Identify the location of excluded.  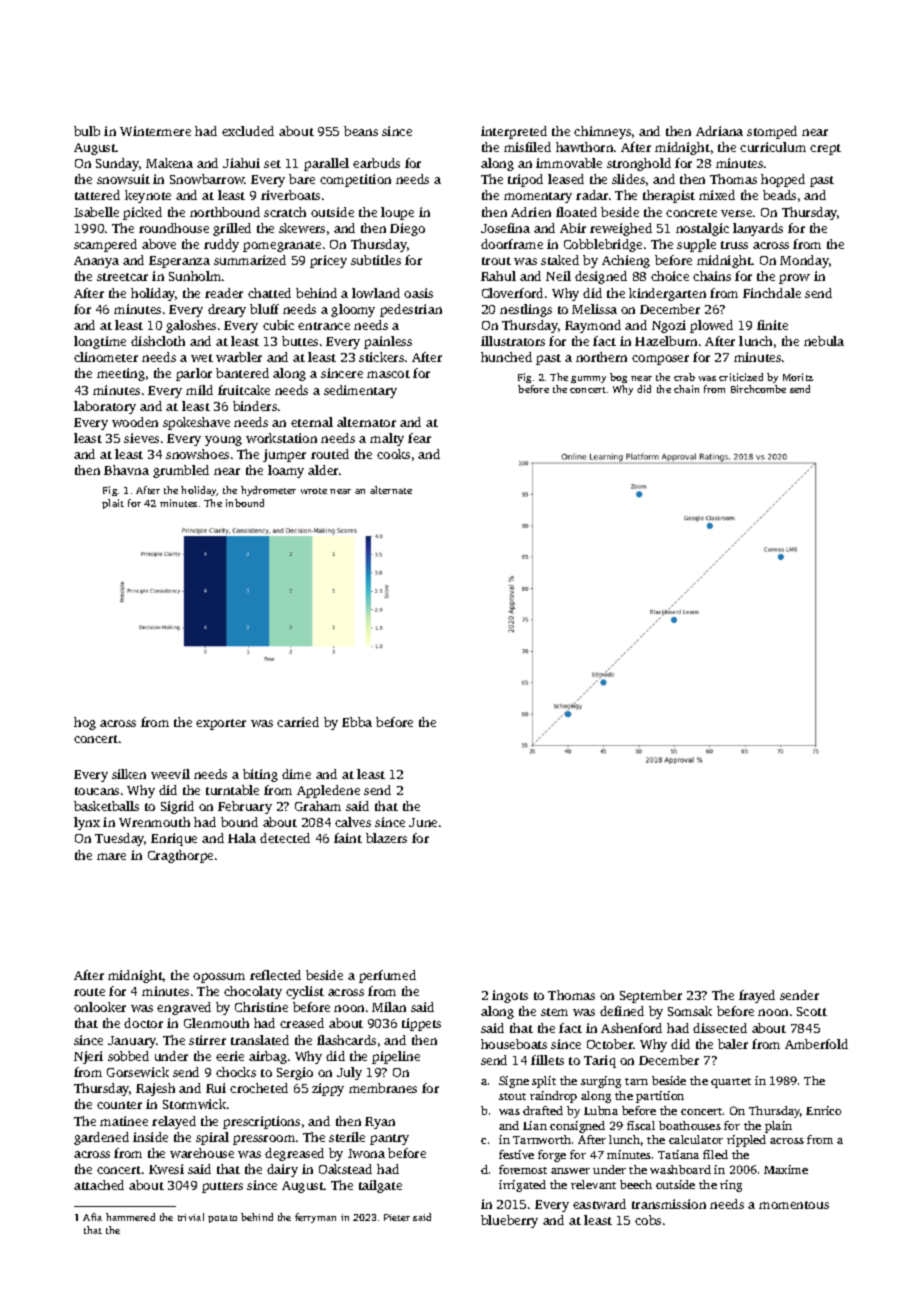
(248, 131).
